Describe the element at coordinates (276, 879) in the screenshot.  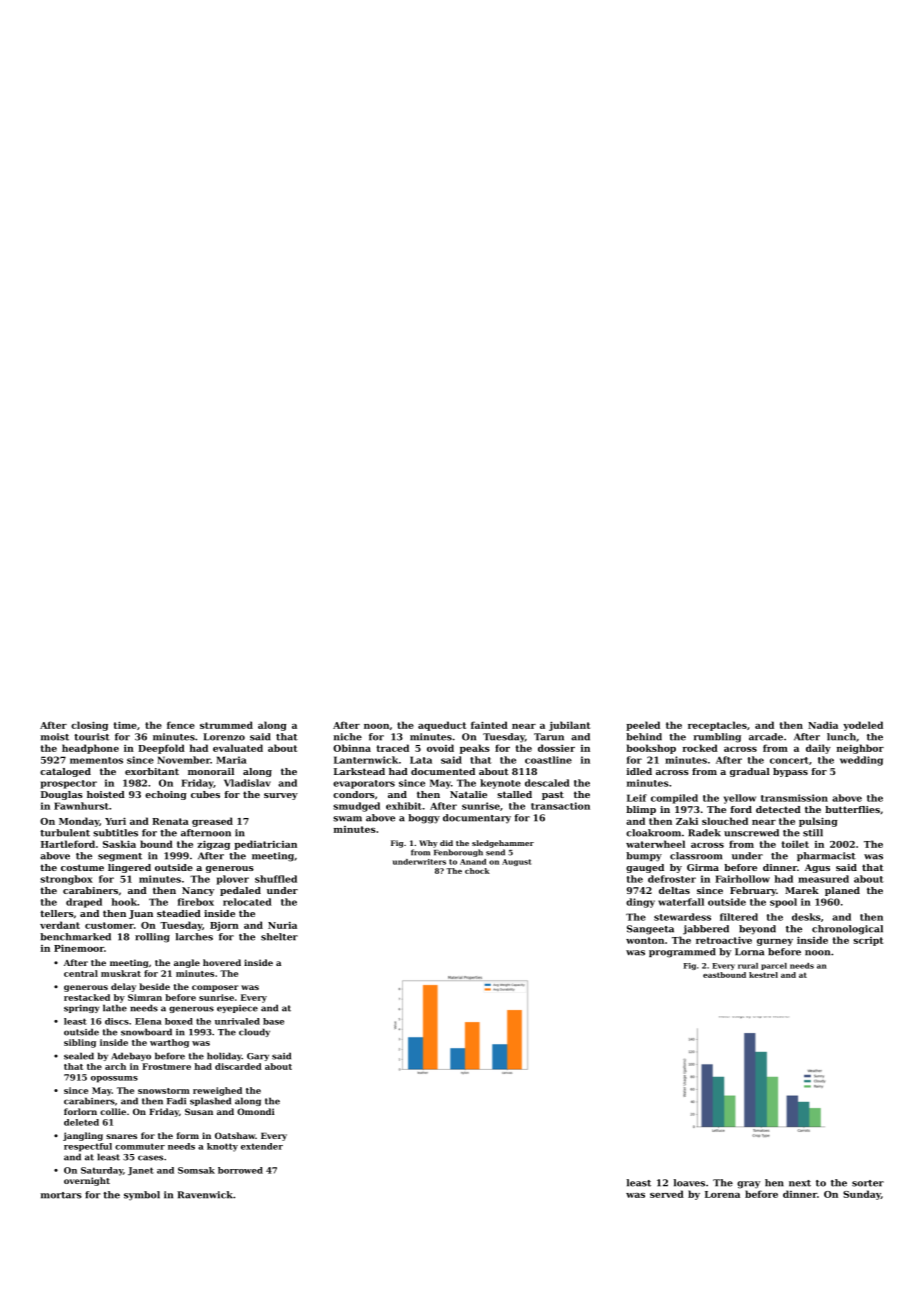
I see `shuffled` at that location.
